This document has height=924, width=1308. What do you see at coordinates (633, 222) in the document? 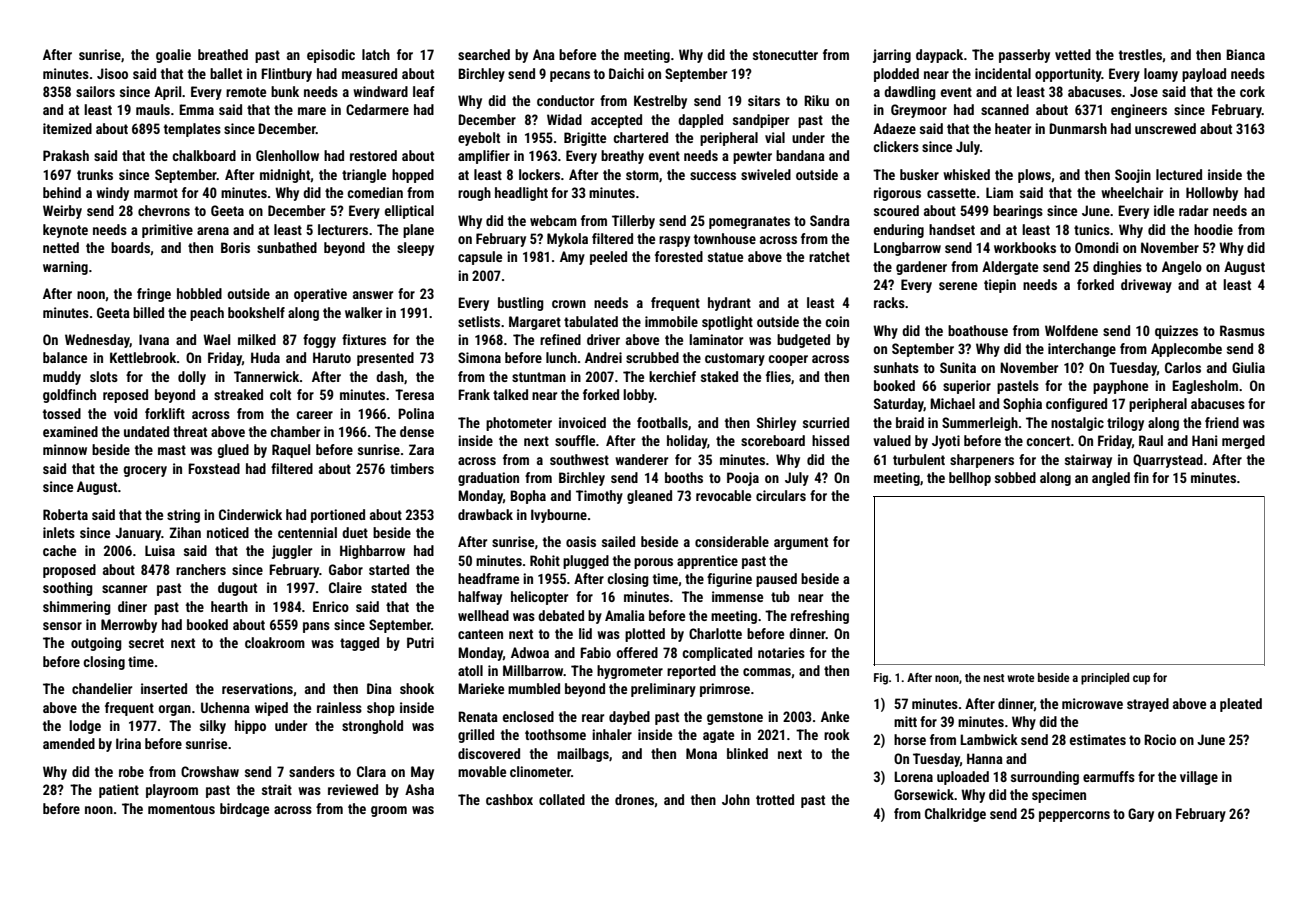
I see `Tillerby` at bounding box center [633, 222].
